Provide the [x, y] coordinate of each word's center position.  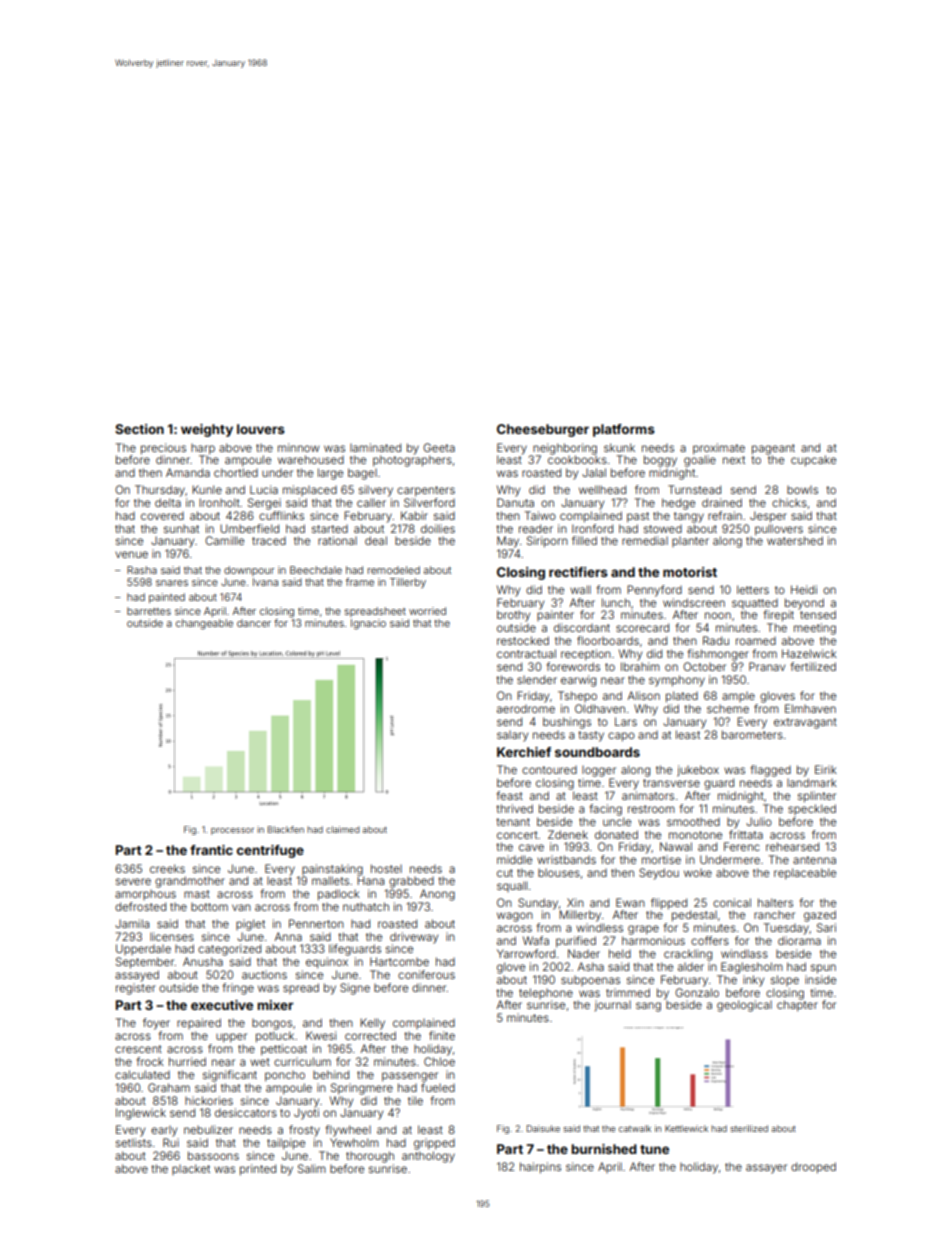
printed [258, 1170]
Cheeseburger [543, 430]
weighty [207, 430]
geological [744, 1006]
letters [753, 589]
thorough [370, 1157]
